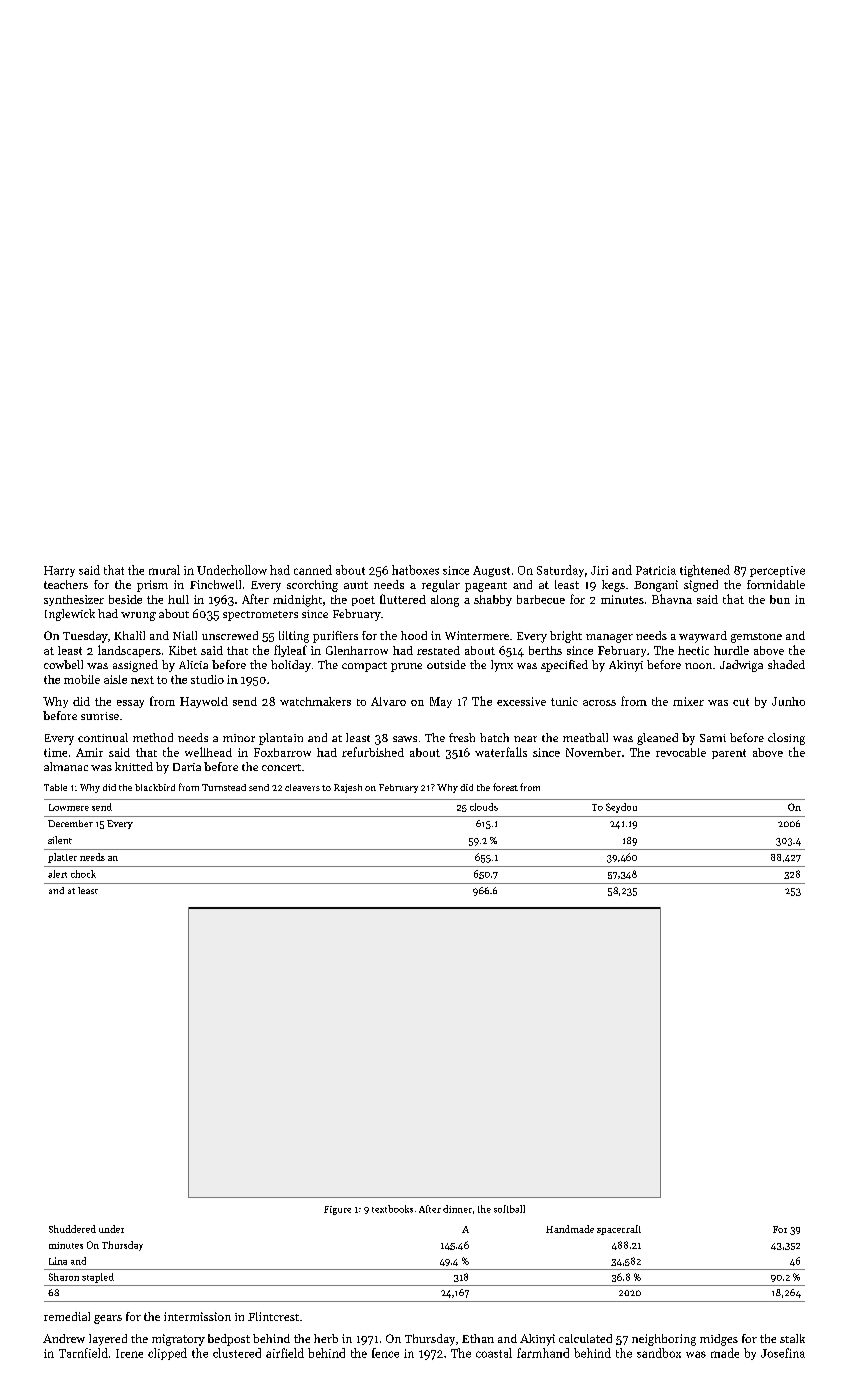 Image resolution: width=849 pixels, height=1400 pixels. I want to click on gleaned, so click(657, 739).
